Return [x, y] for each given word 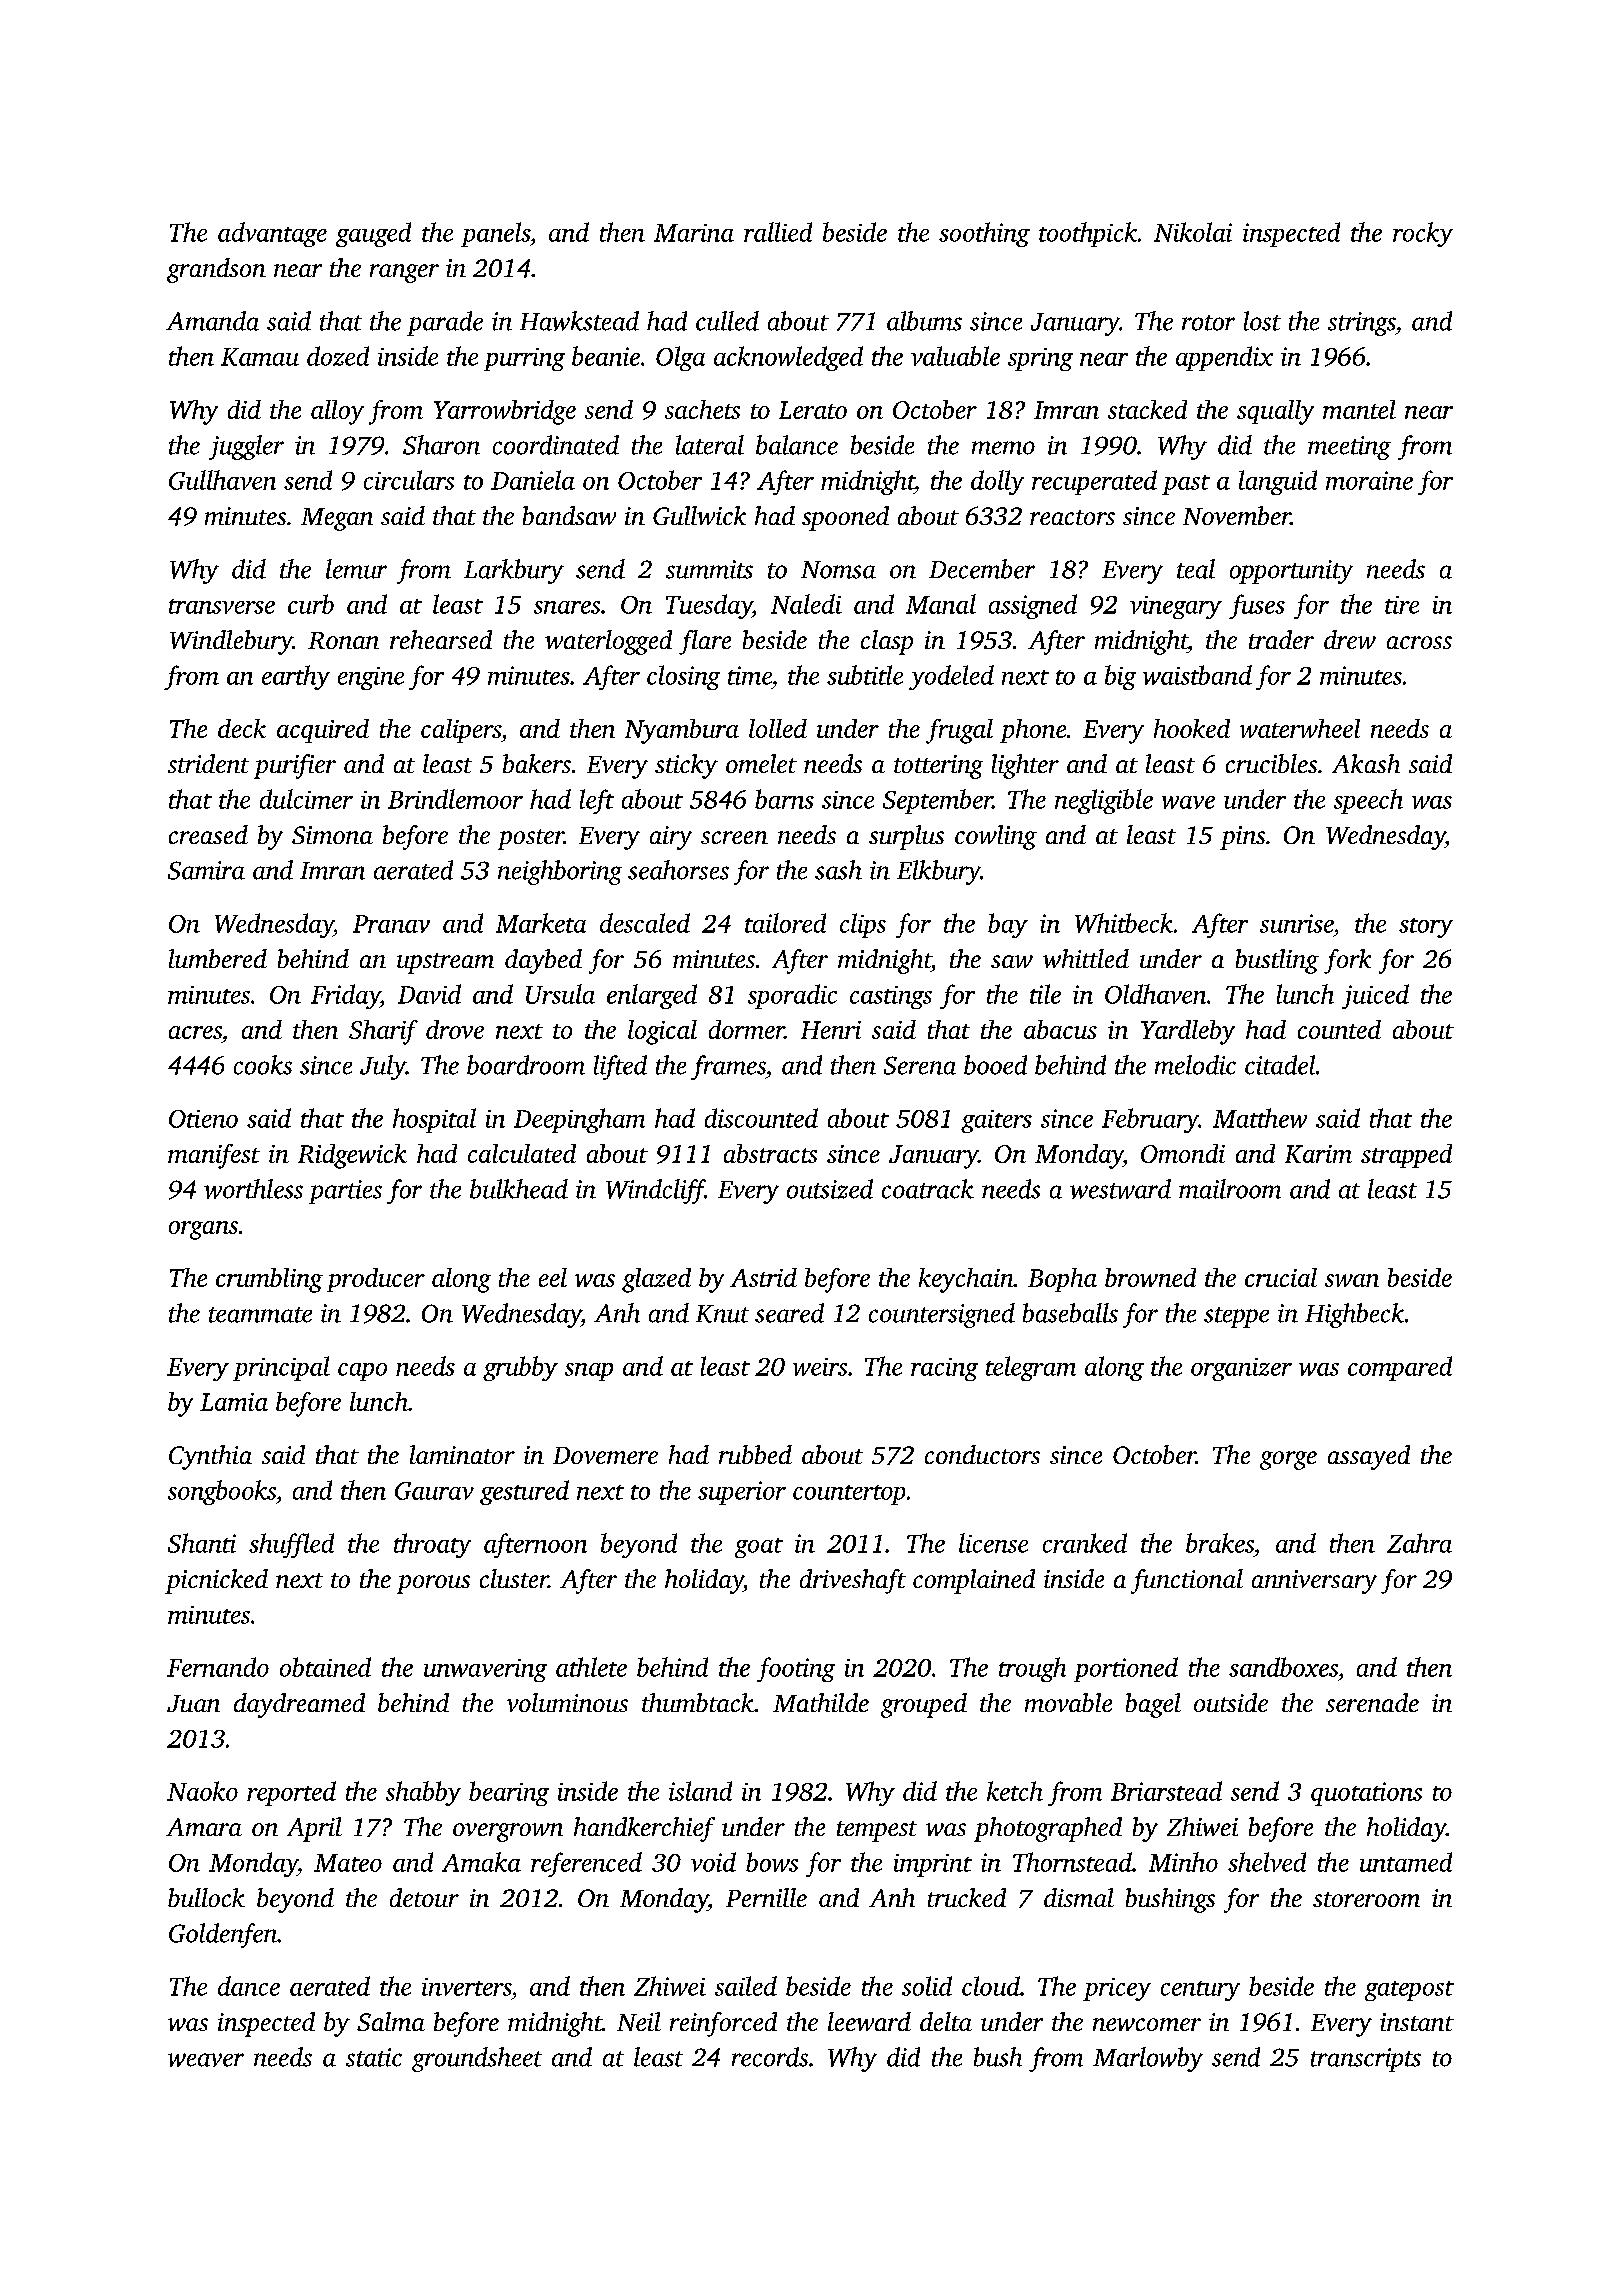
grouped [924, 1705]
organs [203, 1230]
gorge [1288, 1460]
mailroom [1230, 1189]
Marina [694, 233]
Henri [831, 1030]
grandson [216, 270]
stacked [1147, 409]
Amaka [481, 1862]
